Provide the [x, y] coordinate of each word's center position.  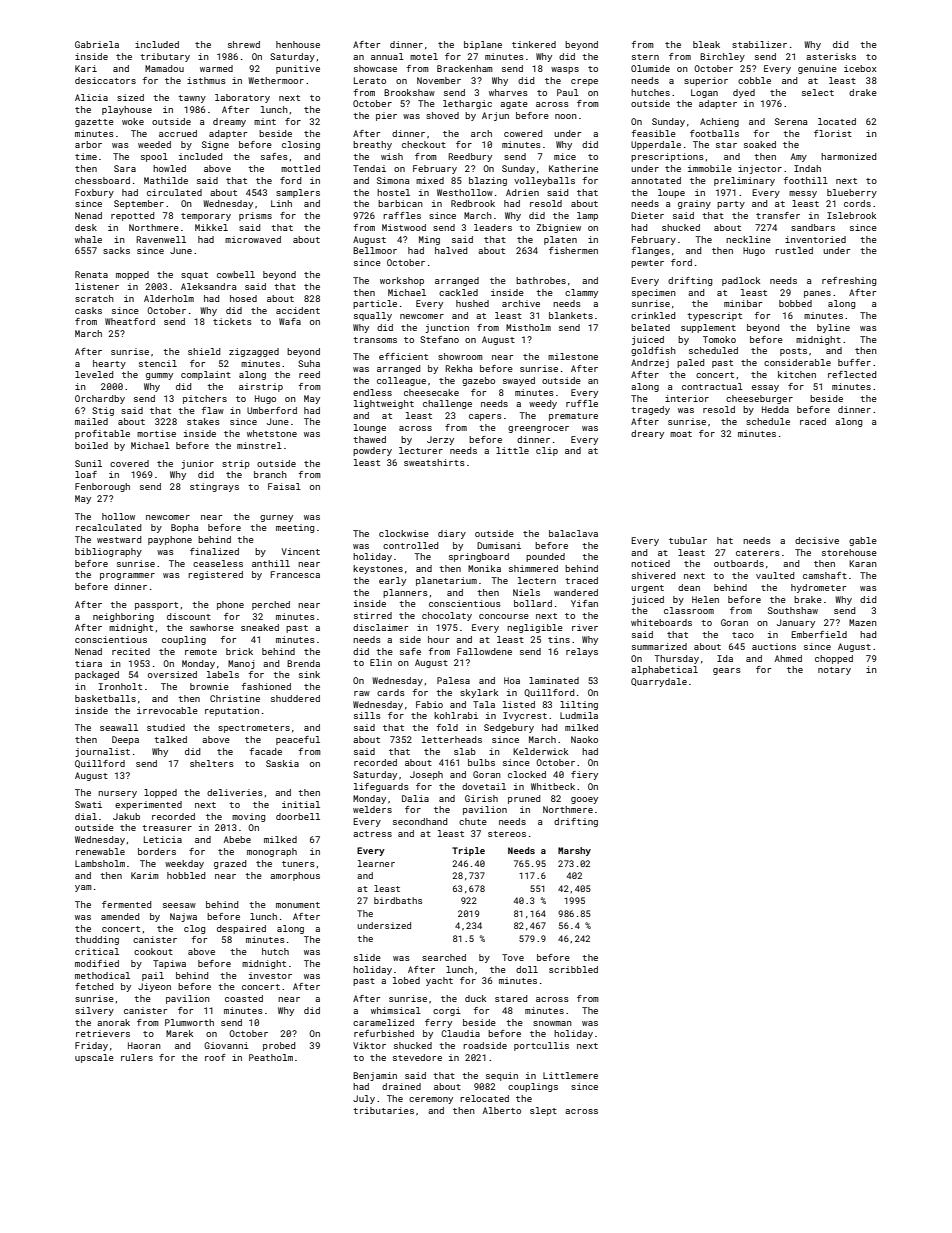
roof [215, 1057]
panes [817, 294]
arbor [88, 144]
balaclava [573, 533]
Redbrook [473, 203]
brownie [209, 686]
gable [863, 541]
